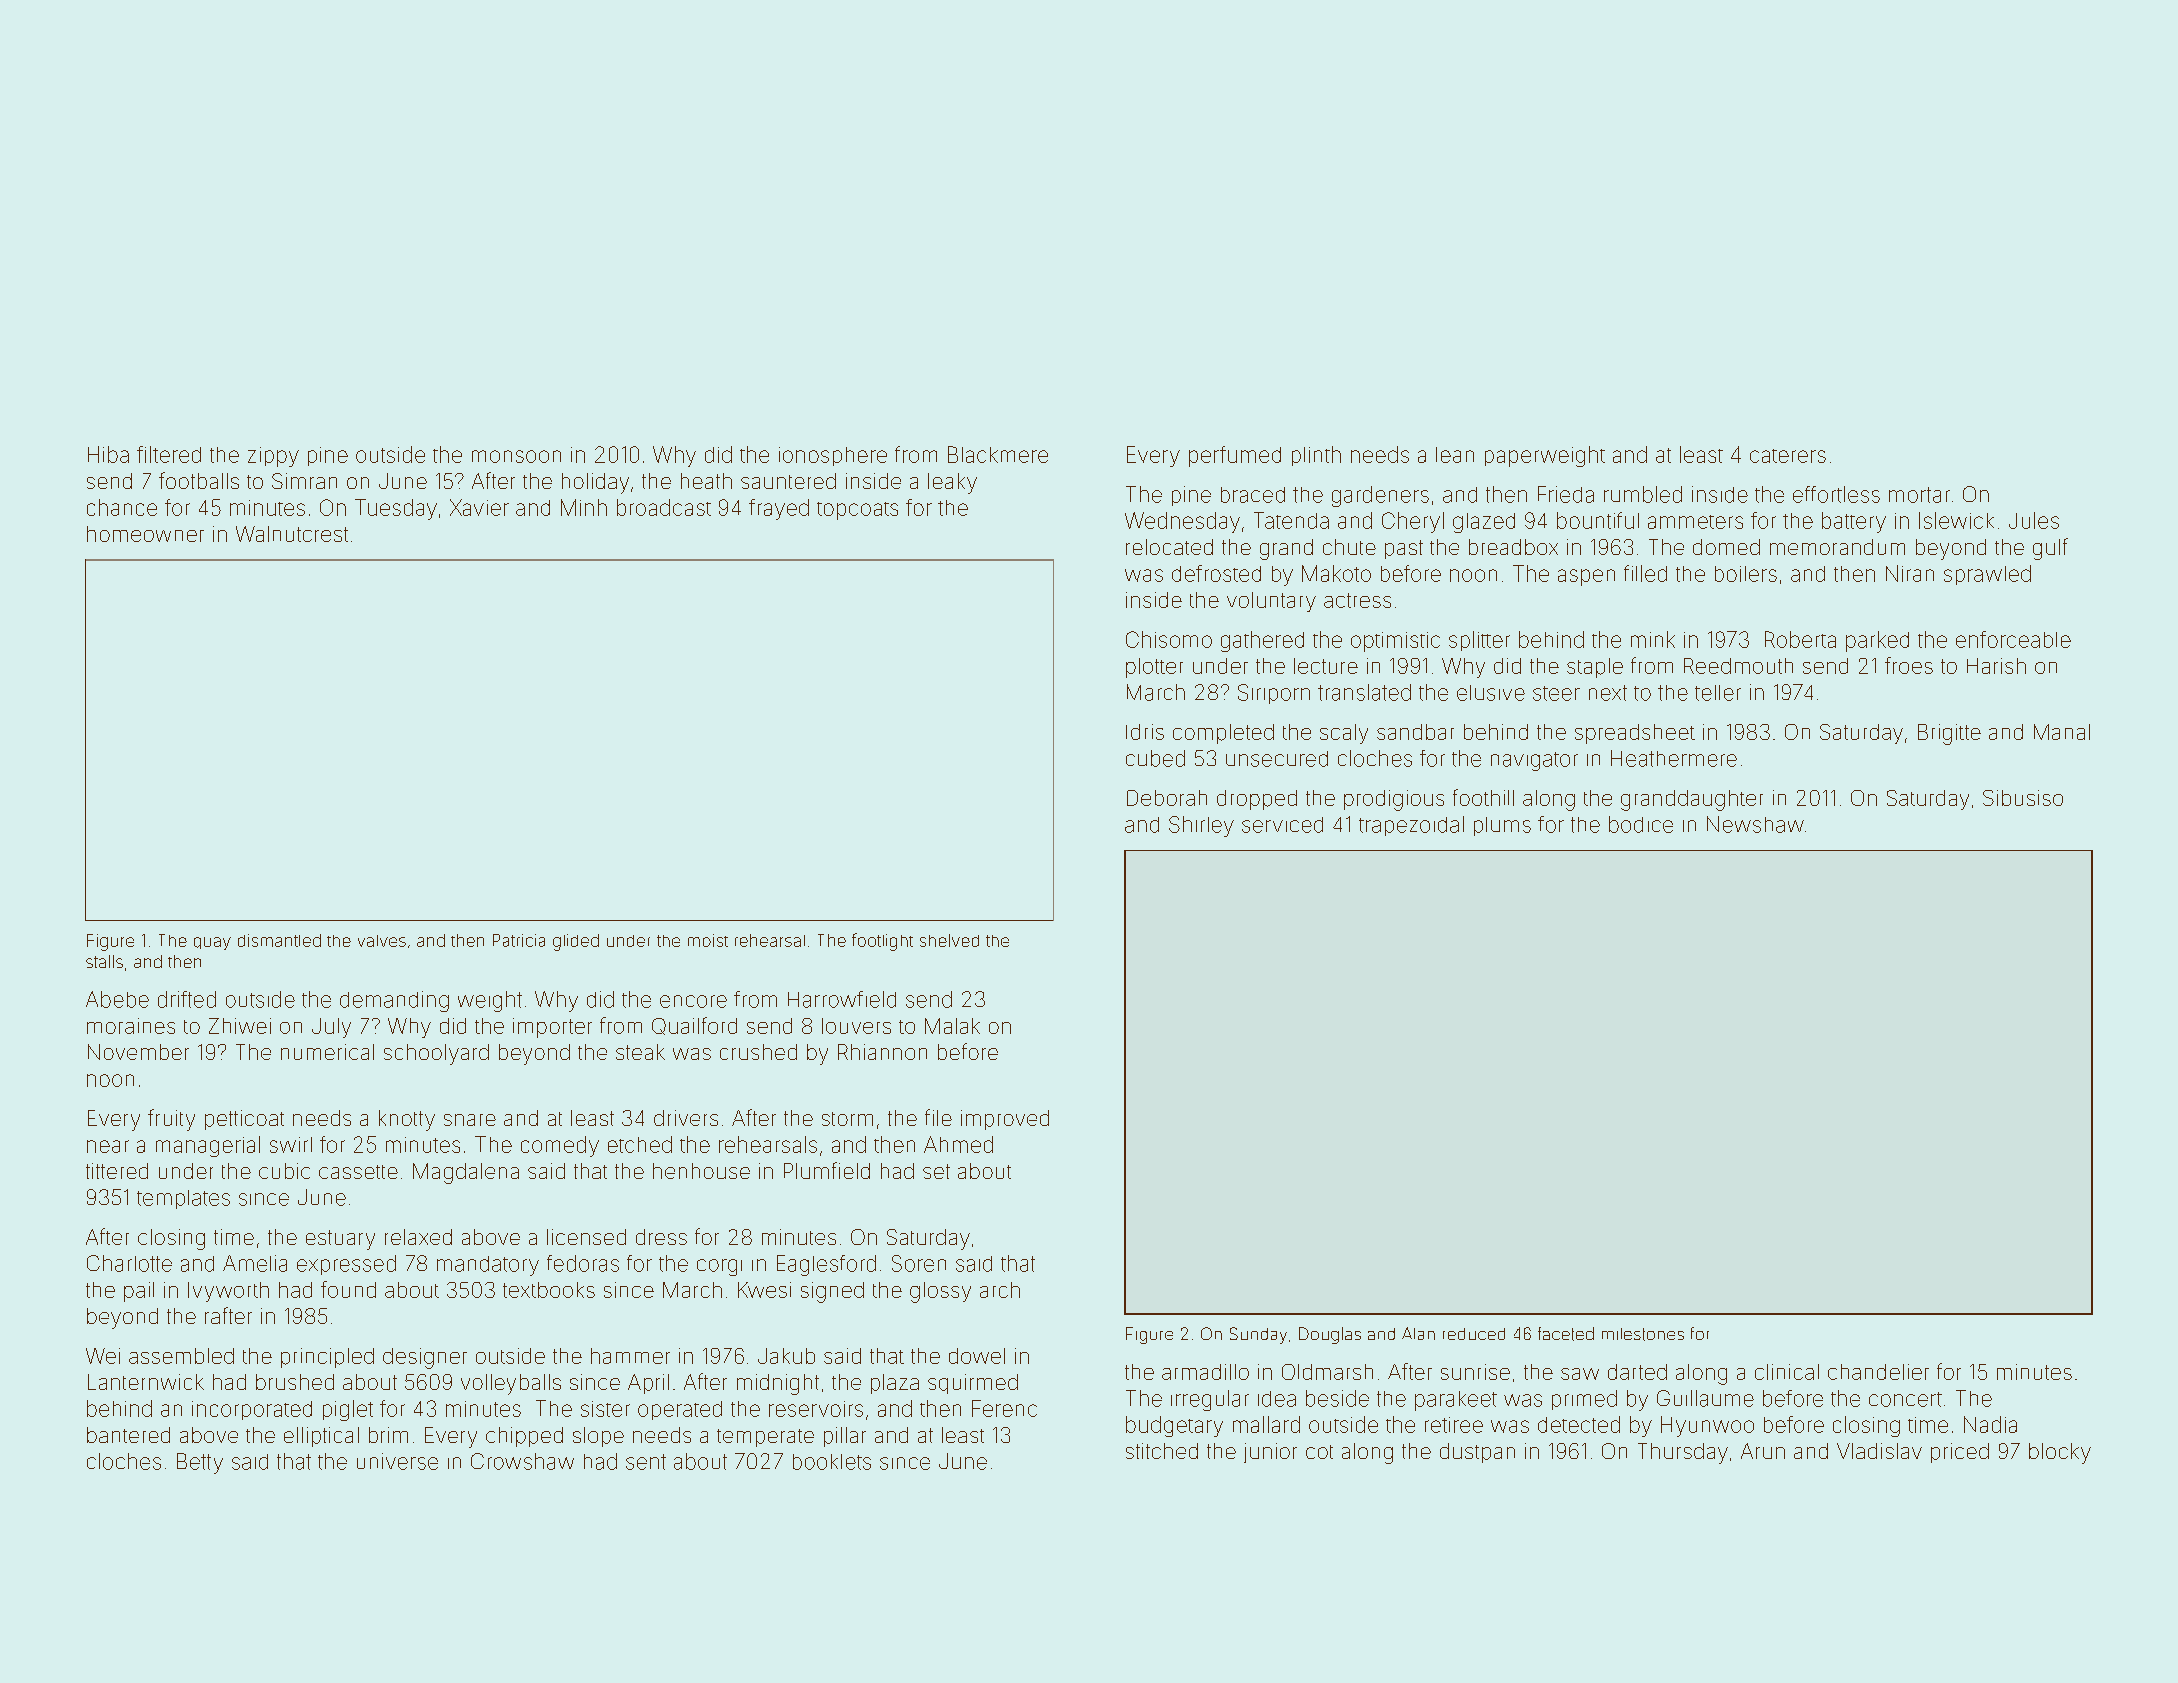 This screenshot has width=2178, height=1683. What do you see at coordinates (949, 940) in the screenshot?
I see `shelved` at bounding box center [949, 940].
